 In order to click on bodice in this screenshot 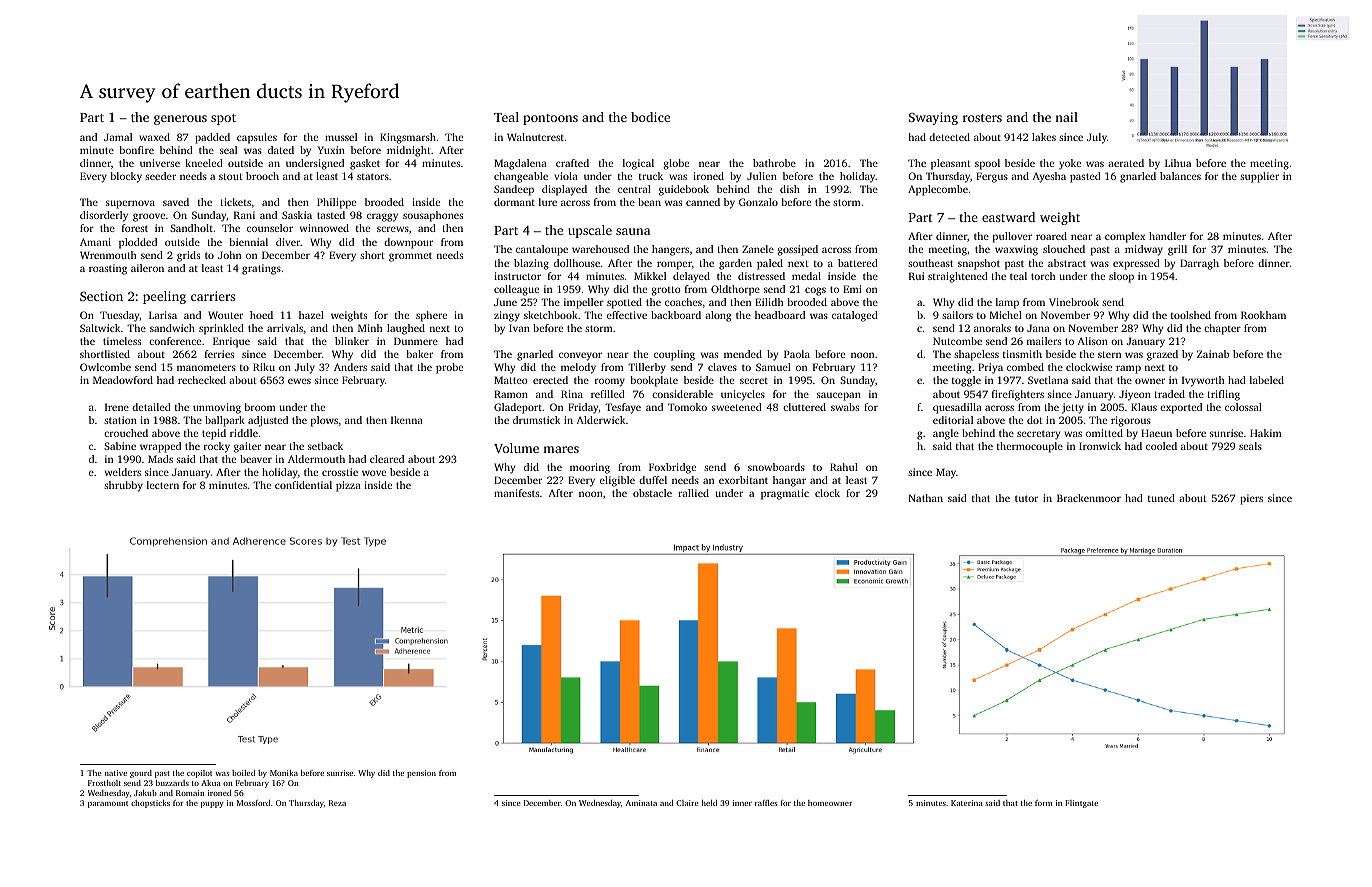, I will do `click(650, 117)`.
